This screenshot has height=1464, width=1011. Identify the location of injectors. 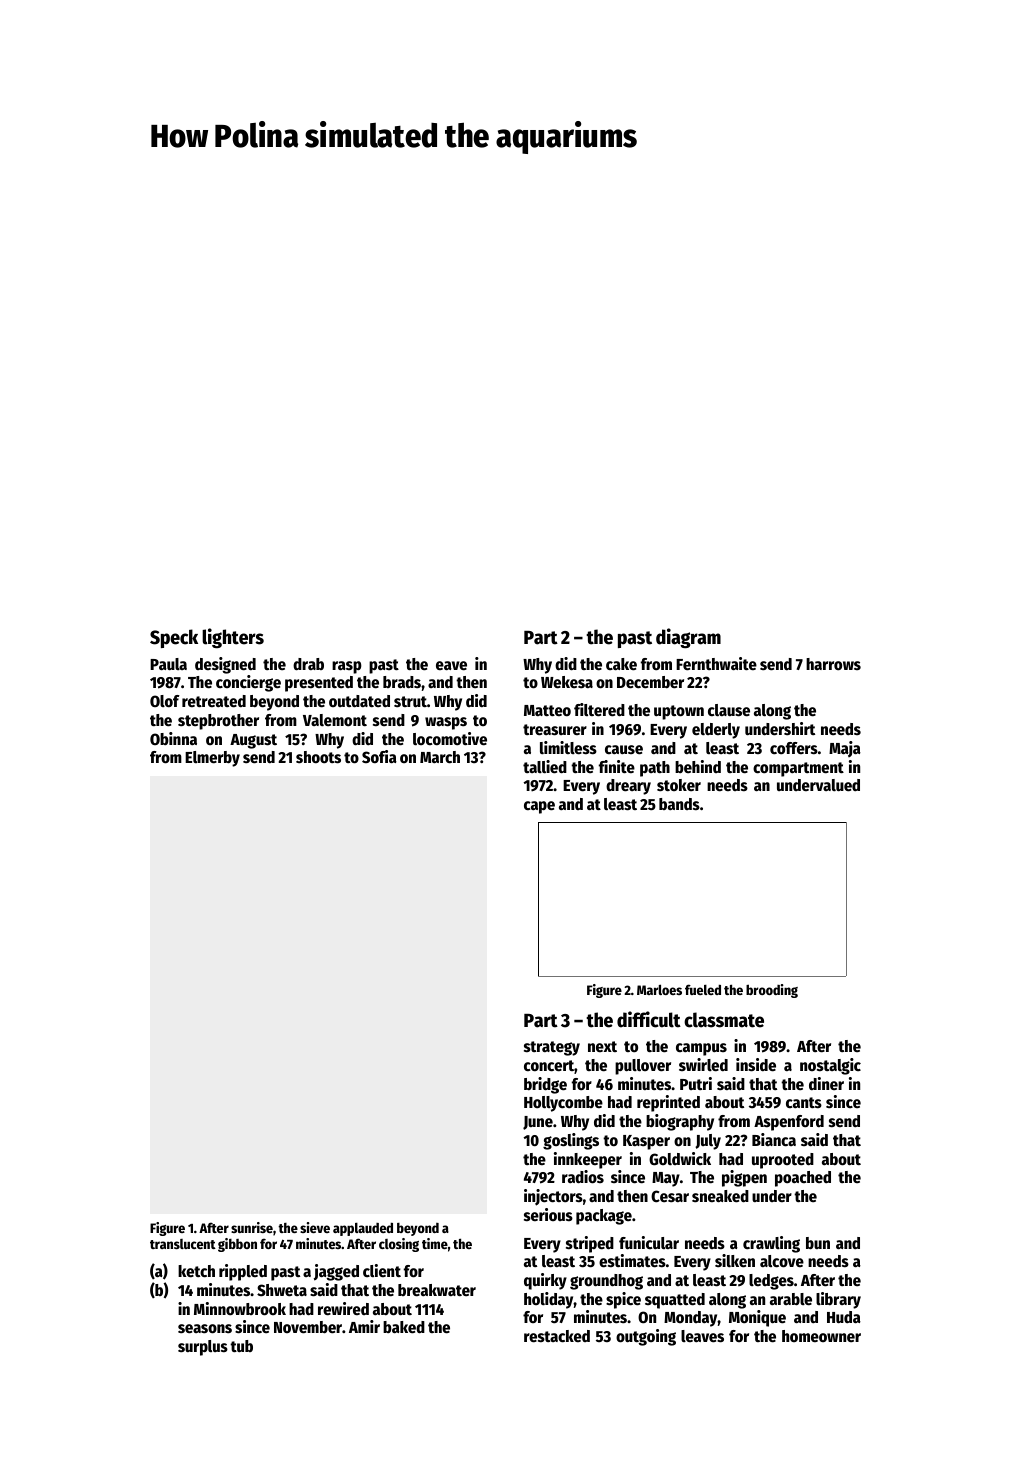
(553, 1197).
